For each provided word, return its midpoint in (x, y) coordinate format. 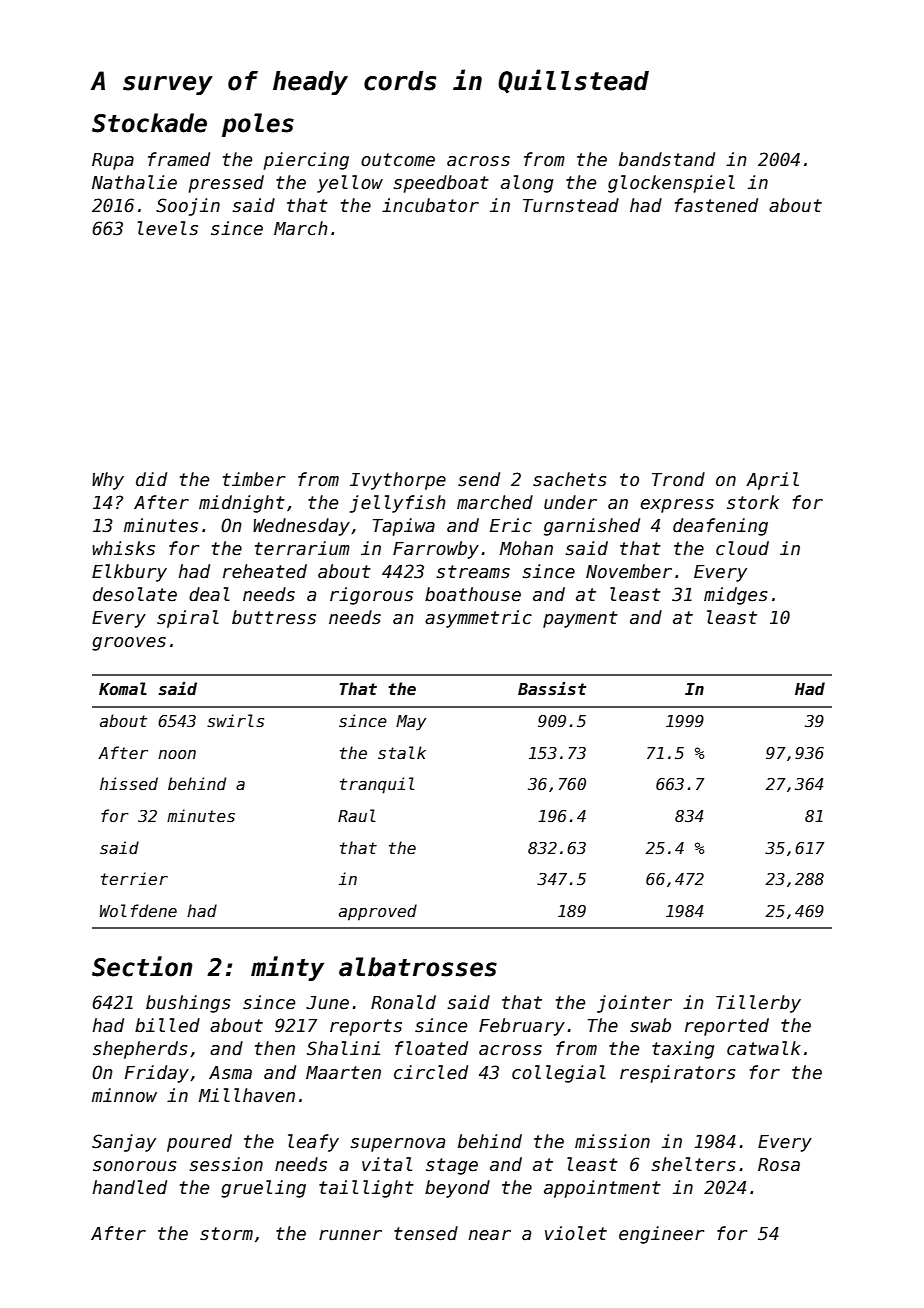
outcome (398, 160)
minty (287, 968)
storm (226, 1234)
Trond (678, 479)
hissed (129, 784)
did (151, 479)
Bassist (552, 689)
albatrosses (418, 967)
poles (258, 125)
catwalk (764, 1048)
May (411, 723)
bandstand (667, 159)
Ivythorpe (398, 481)
